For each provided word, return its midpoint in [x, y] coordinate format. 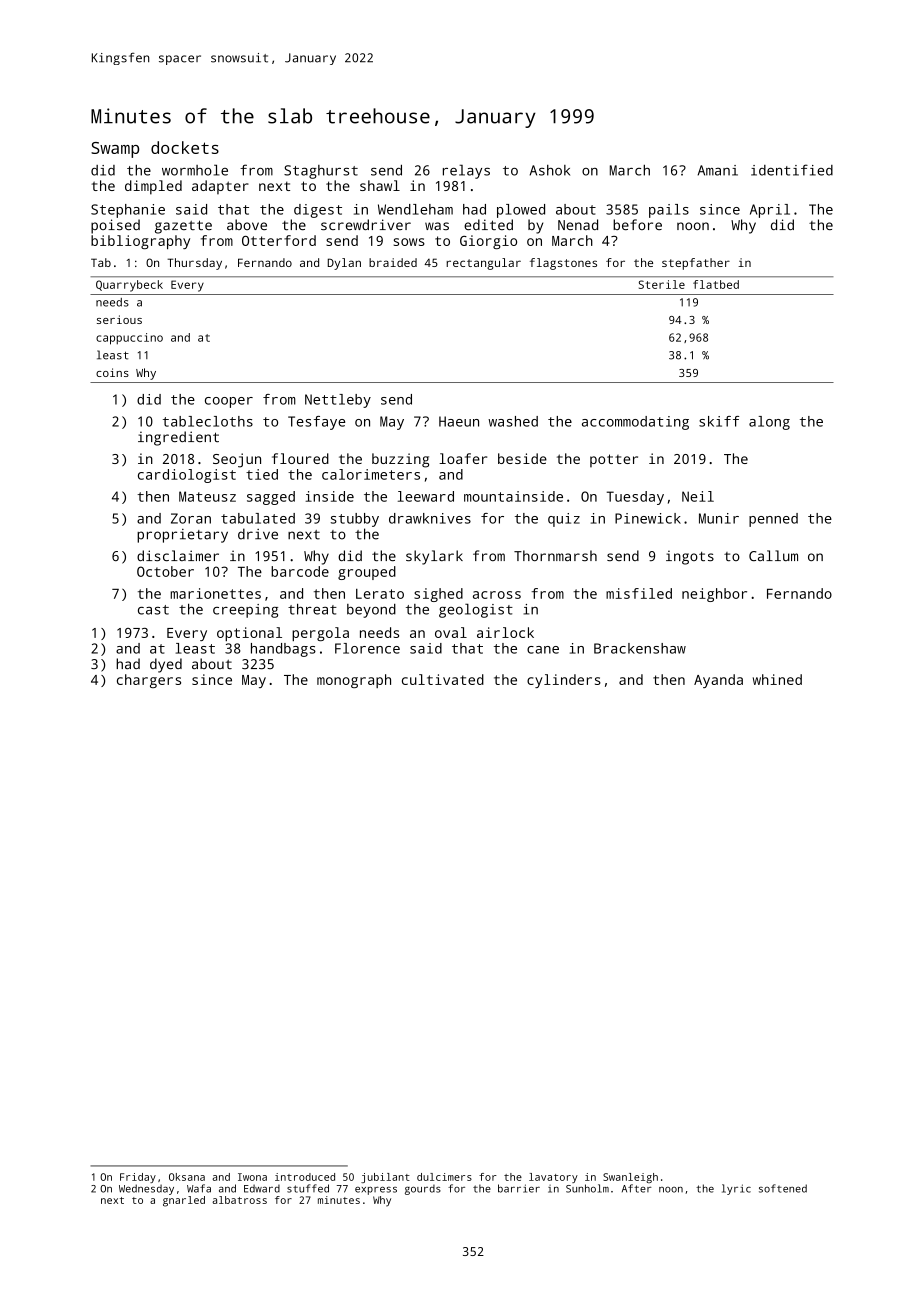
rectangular [483, 264]
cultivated [443, 679]
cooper [229, 402]
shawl [380, 185]
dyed [166, 665]
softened [783, 1188]
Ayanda [718, 681]
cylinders [564, 681]
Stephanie [128, 211]
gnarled [184, 1201]
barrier [519, 1188]
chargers [149, 681]
